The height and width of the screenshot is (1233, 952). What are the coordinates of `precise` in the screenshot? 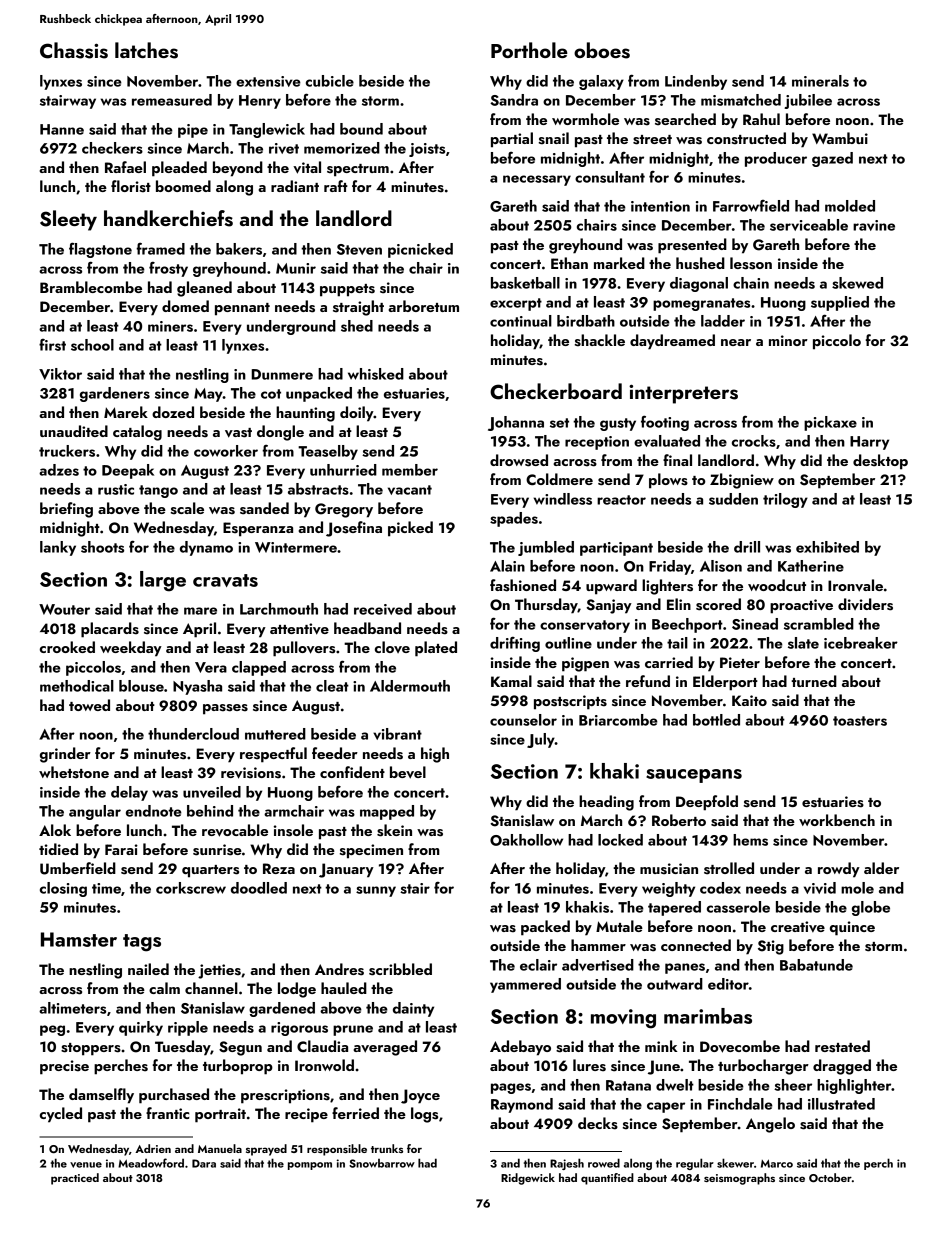 It's located at (64, 1067).
